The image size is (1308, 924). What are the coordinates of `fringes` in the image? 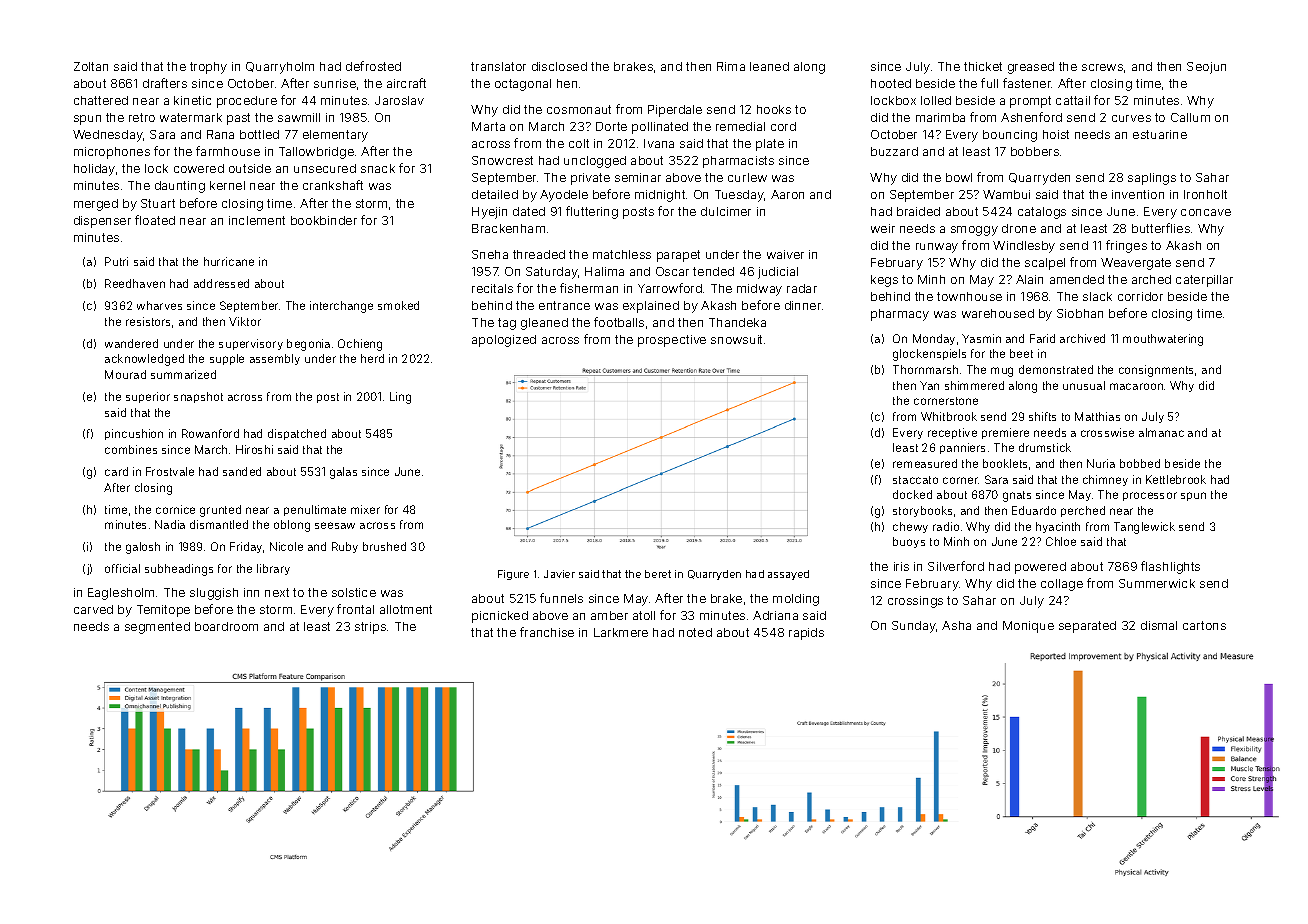 It's located at (1126, 246).
